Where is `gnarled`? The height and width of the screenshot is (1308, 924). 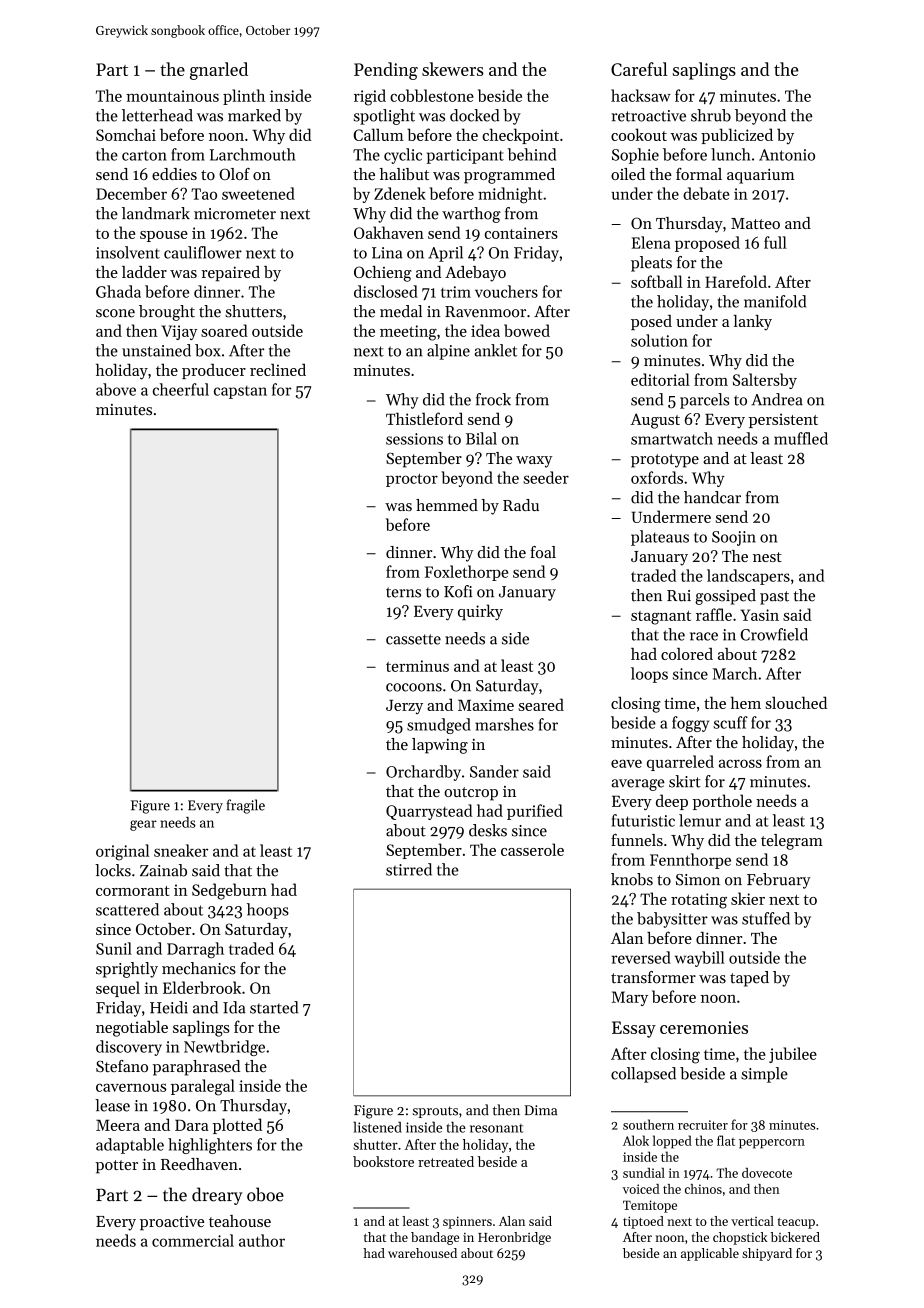
gnarled is located at coordinates (219, 71).
